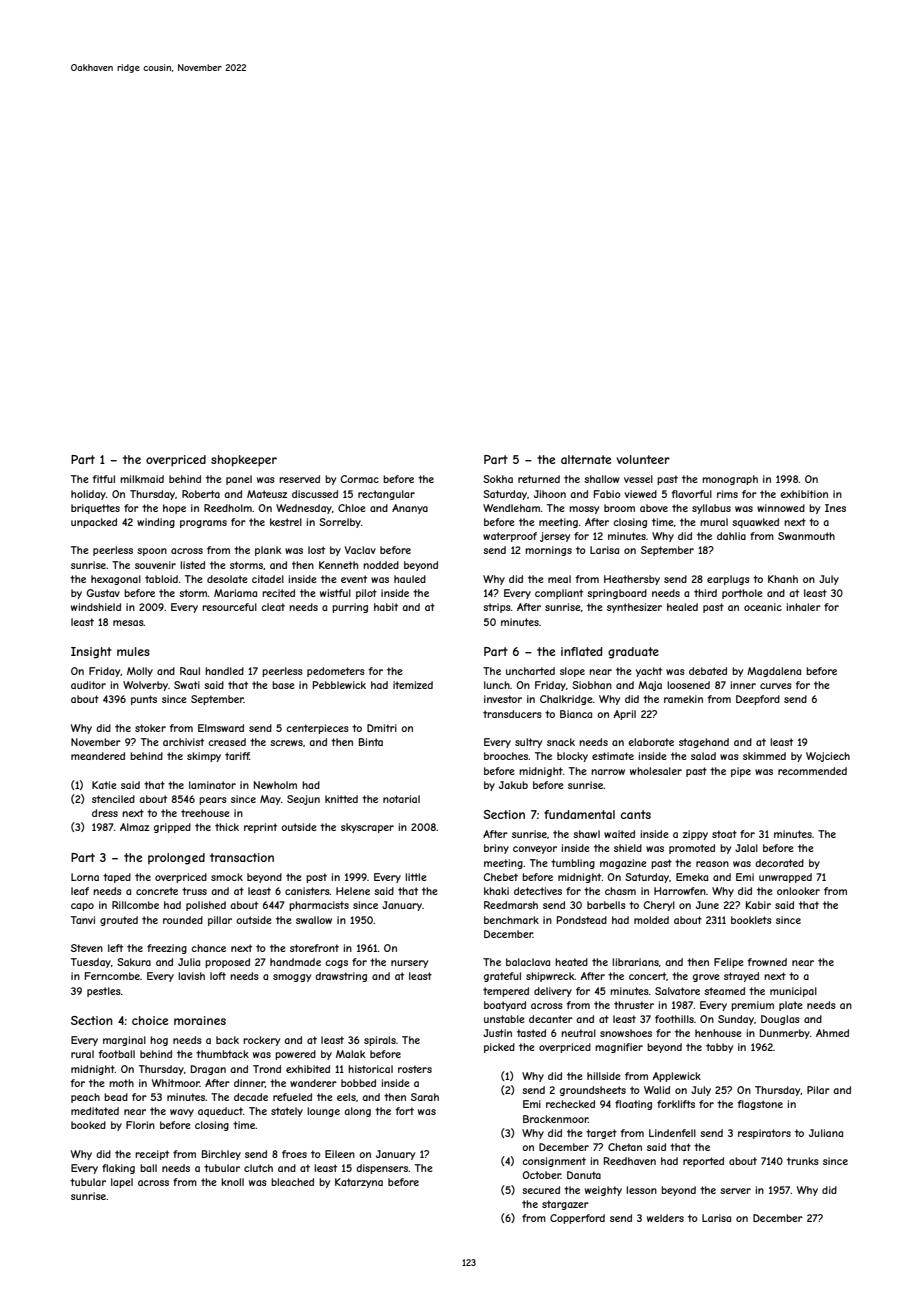 Image resolution: width=924 pixels, height=1308 pixels. Describe the element at coordinates (506, 756) in the page. I see `brooches` at that location.
